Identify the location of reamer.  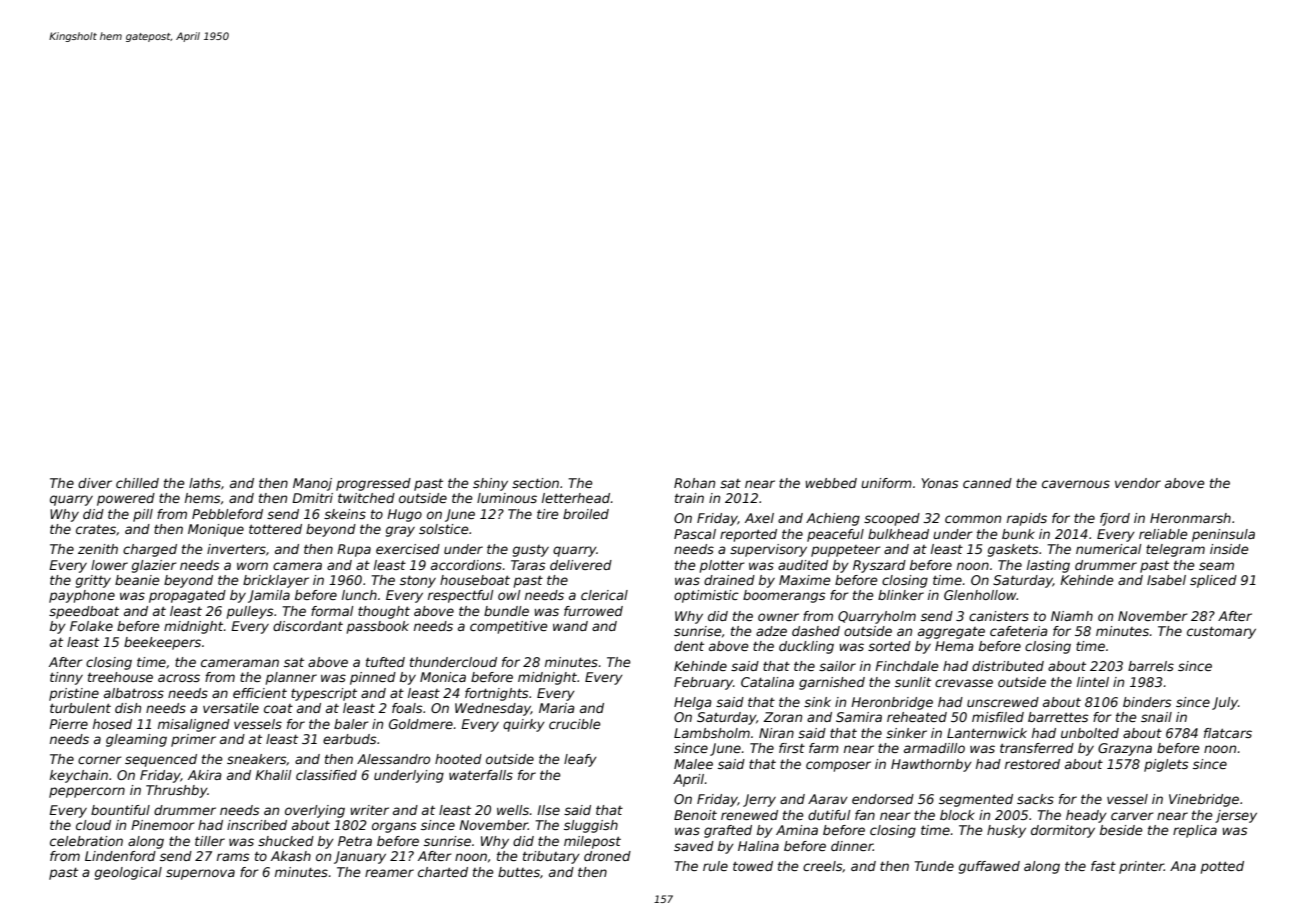
(389, 873).
